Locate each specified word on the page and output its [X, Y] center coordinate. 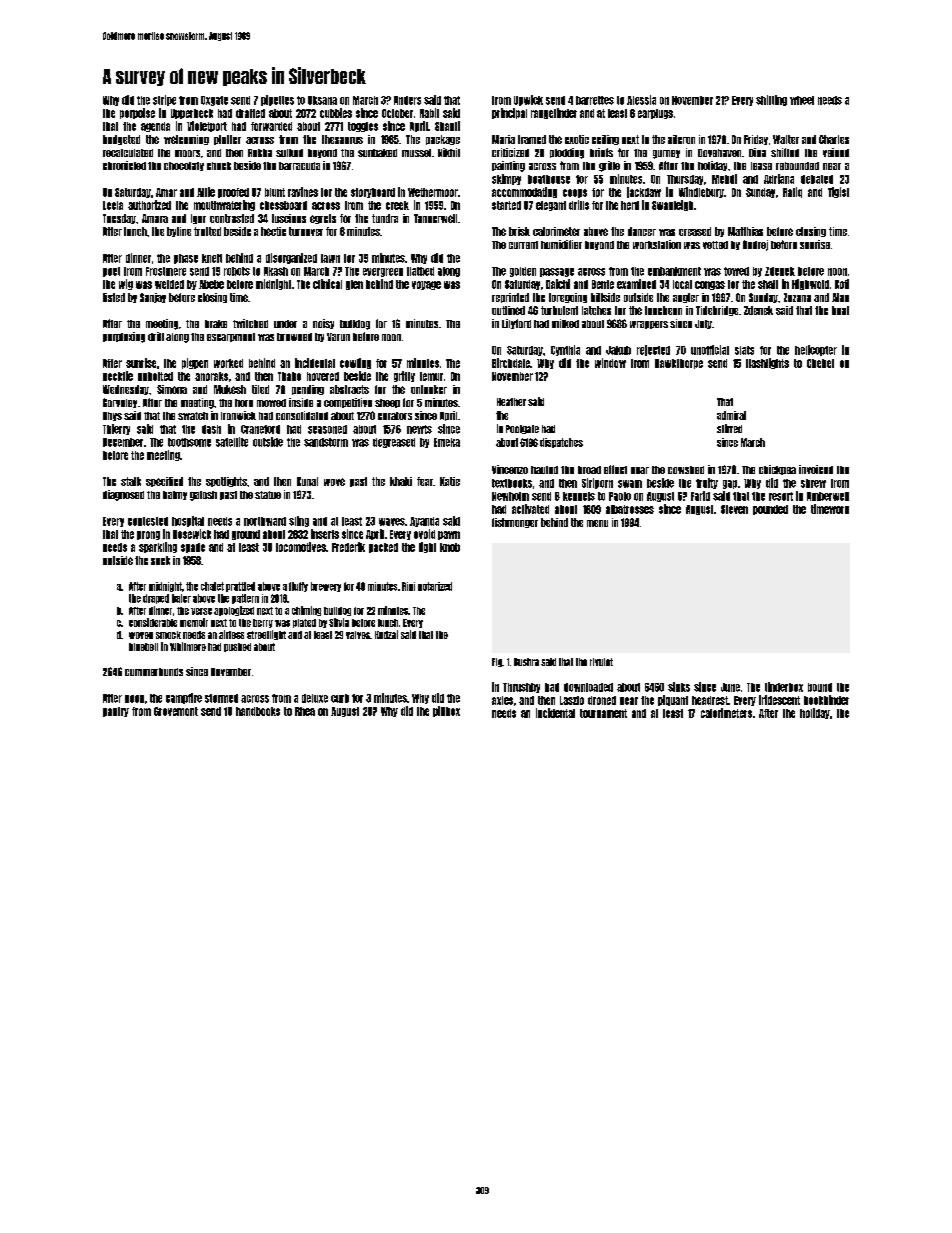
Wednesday [126, 390]
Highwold [810, 284]
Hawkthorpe [679, 364]
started [506, 205]
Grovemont [176, 711]
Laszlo [572, 700]
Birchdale [511, 363]
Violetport [207, 126]
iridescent [779, 700]
